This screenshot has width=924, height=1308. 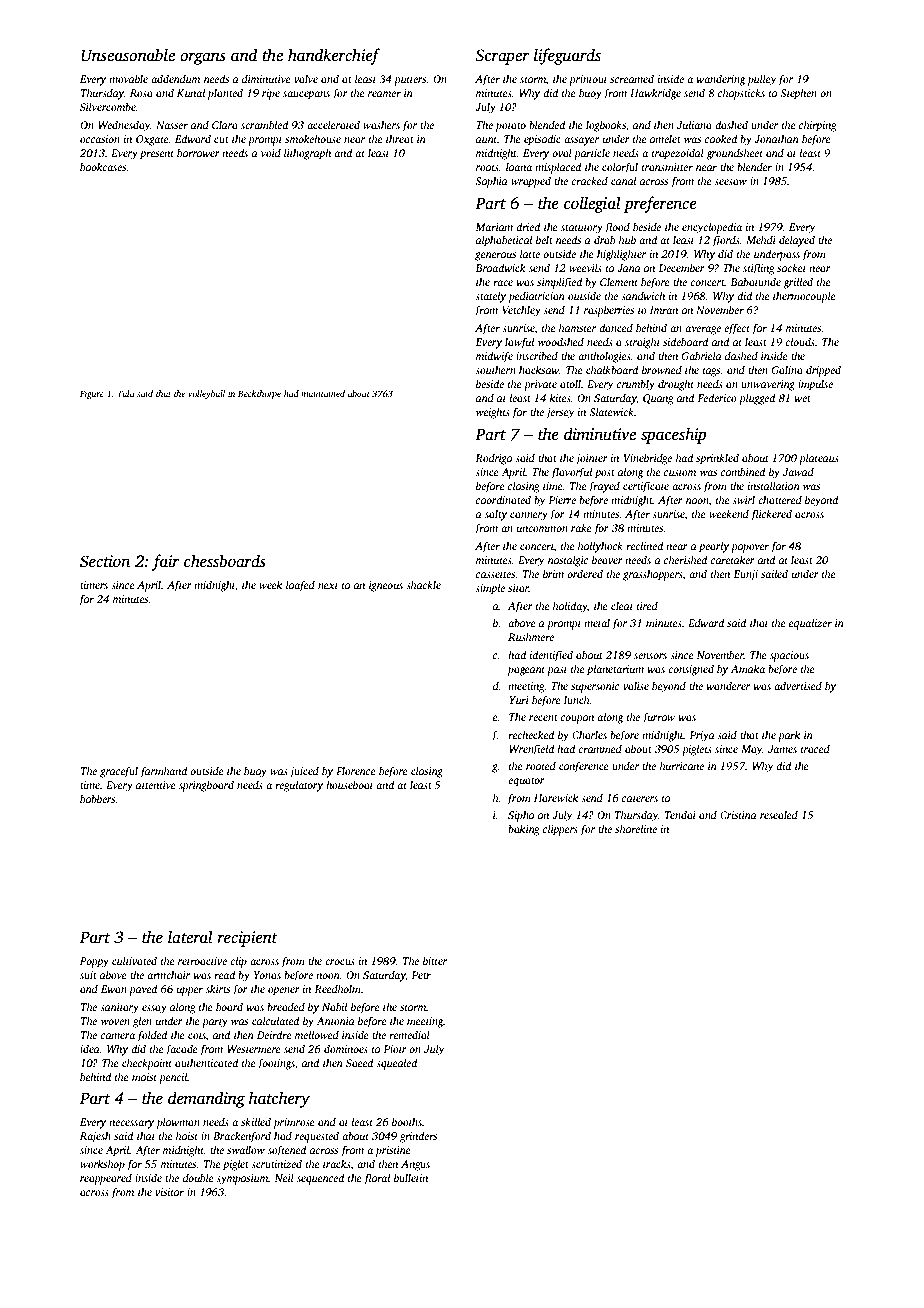 What do you see at coordinates (152, 1036) in the screenshot?
I see `folded` at bounding box center [152, 1036].
